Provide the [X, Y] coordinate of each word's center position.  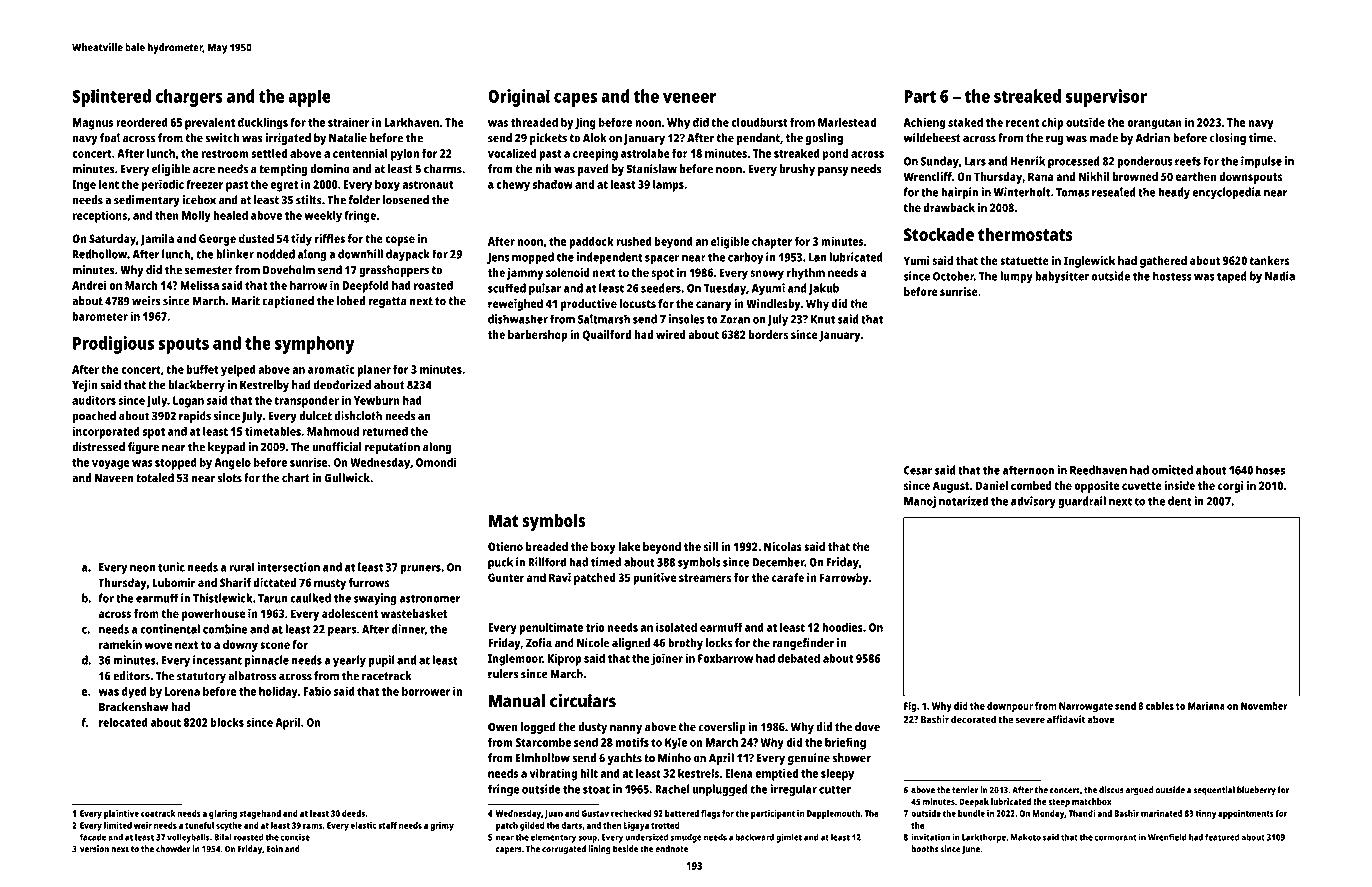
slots [230, 478]
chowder [173, 849]
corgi [1231, 487]
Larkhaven [412, 122]
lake [629, 546]
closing [1228, 139]
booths [925, 849]
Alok [595, 138]
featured [1222, 837]
